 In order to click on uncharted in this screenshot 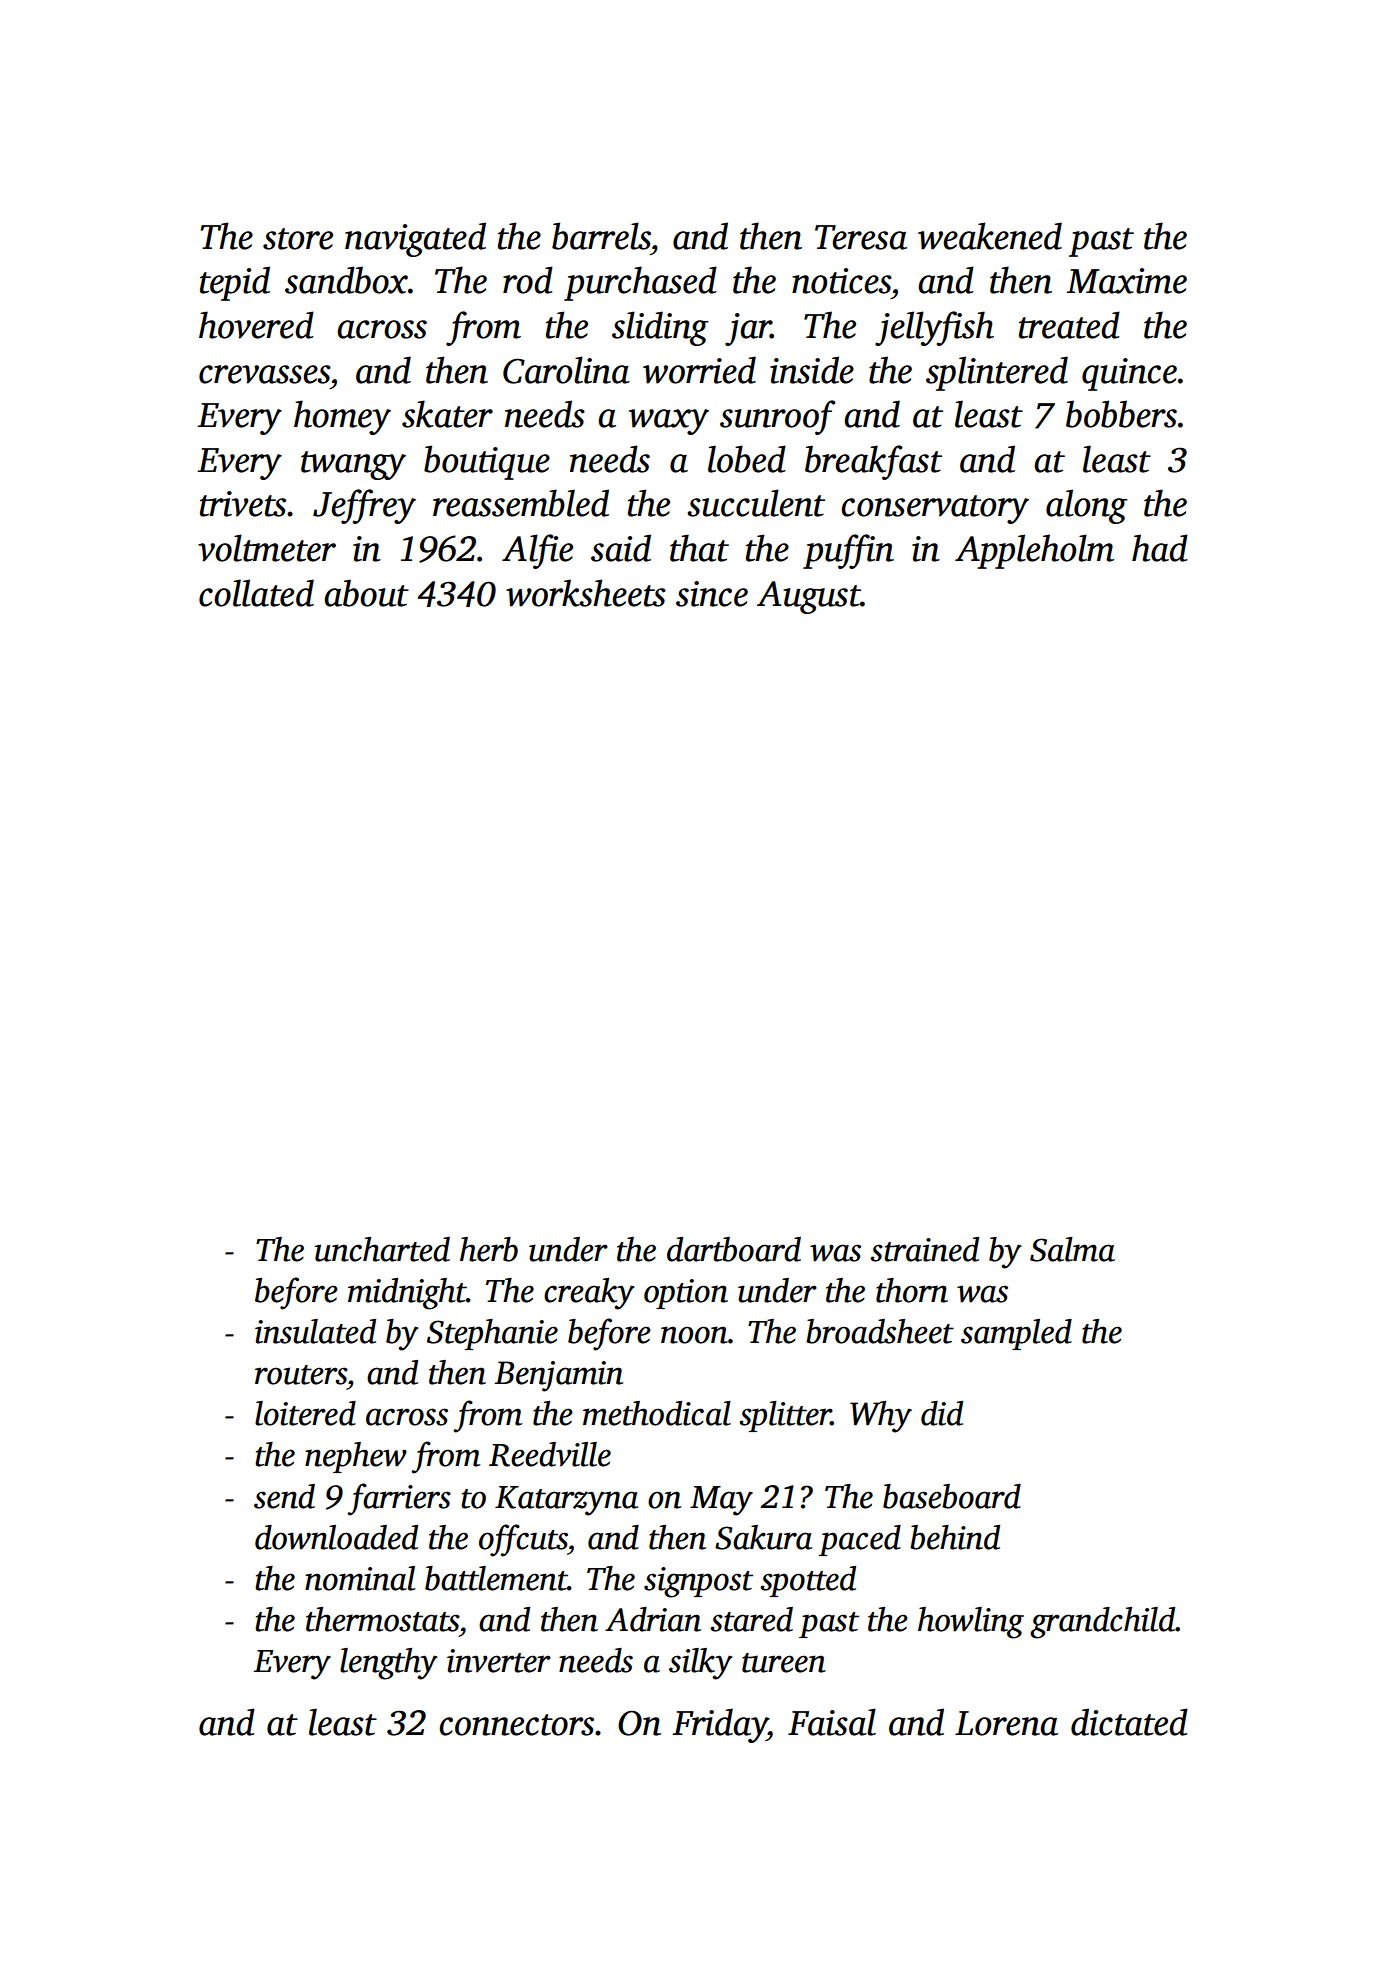, I will do `click(382, 1249)`.
